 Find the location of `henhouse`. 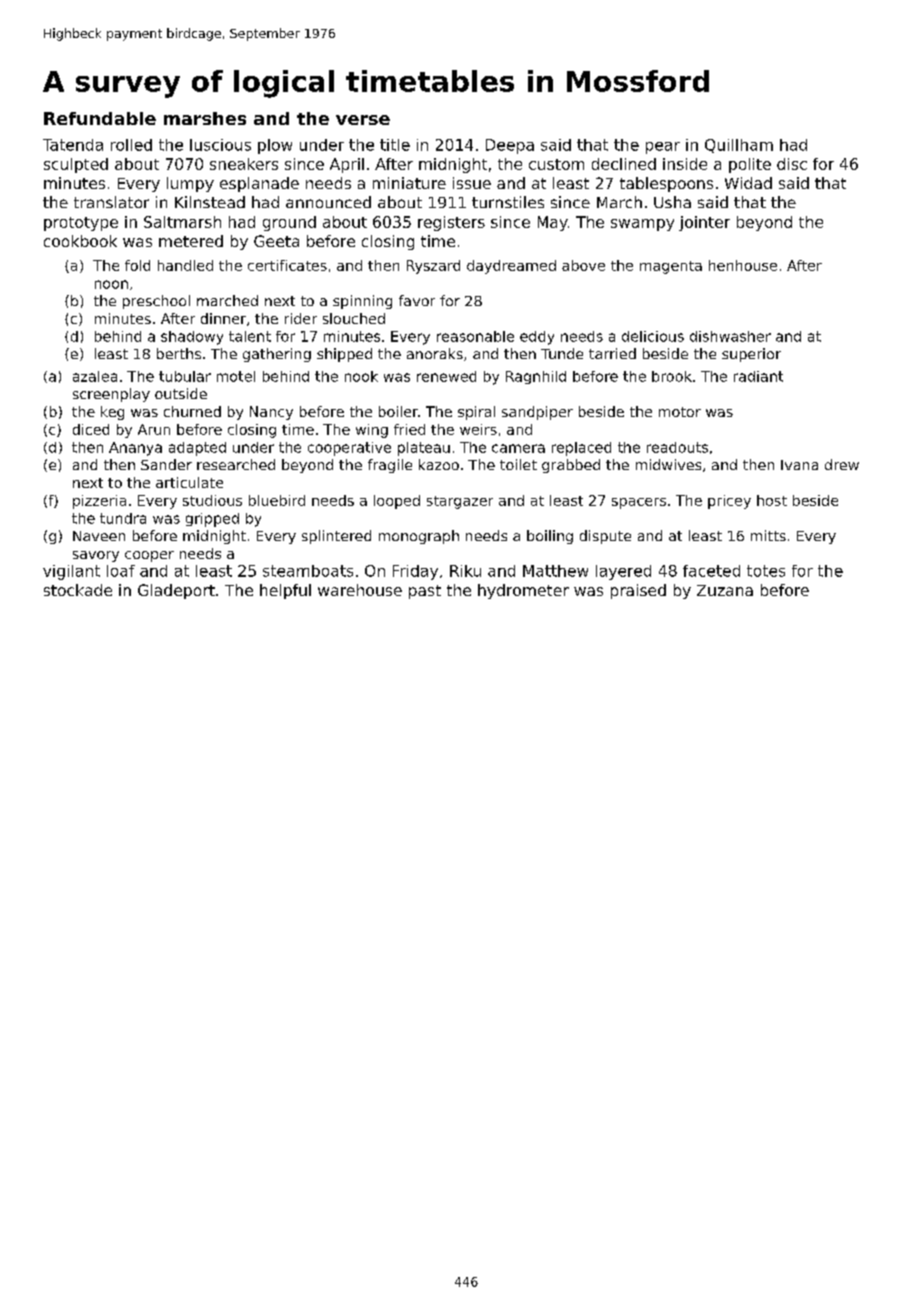

henhouse is located at coordinates (743, 265).
